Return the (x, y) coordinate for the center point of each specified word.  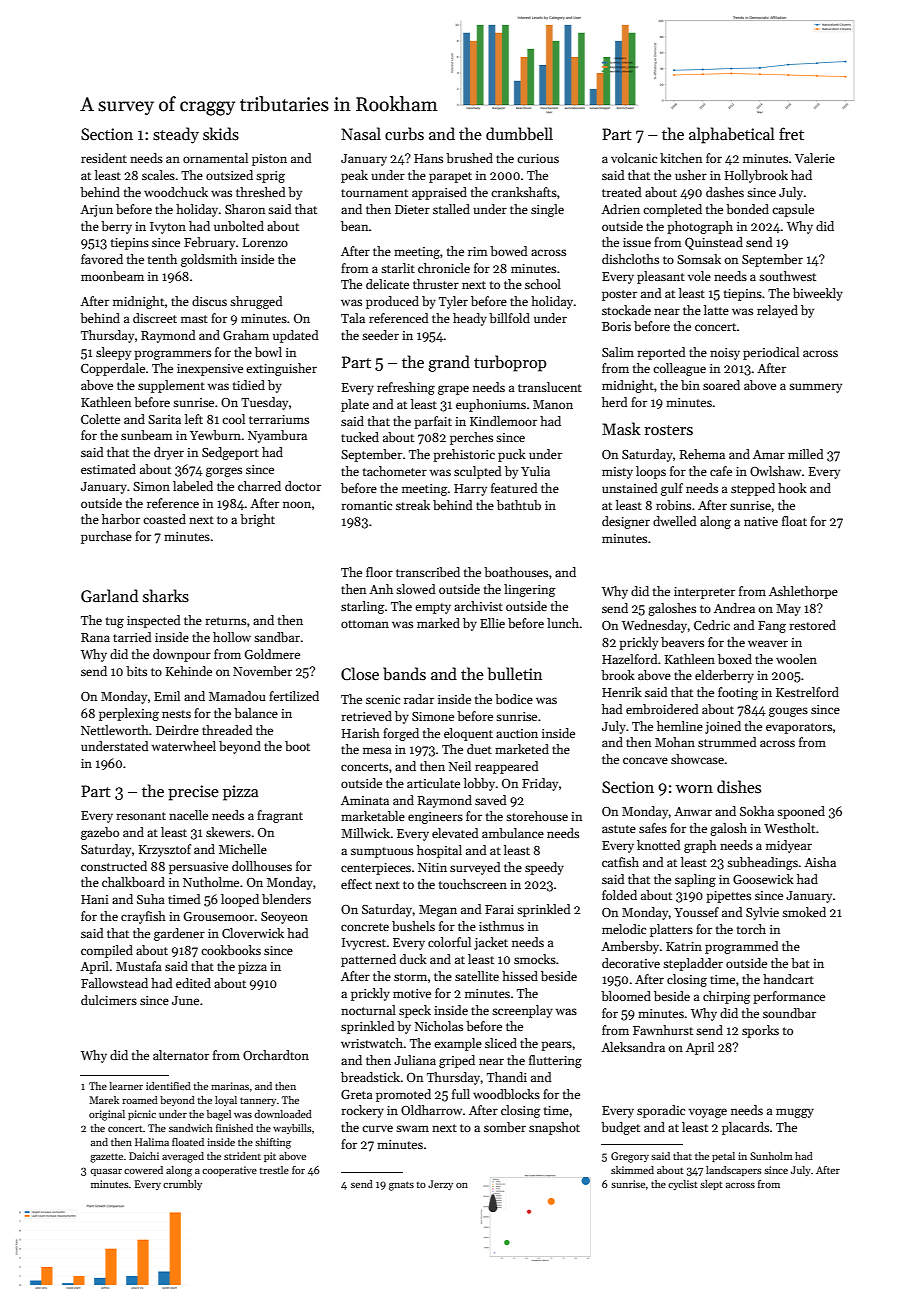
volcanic (634, 158)
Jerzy (440, 1185)
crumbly (182, 1185)
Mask (621, 428)
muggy (795, 1113)
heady (470, 319)
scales (158, 175)
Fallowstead (114, 983)
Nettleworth (115, 730)
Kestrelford (807, 692)
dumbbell (519, 133)
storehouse (537, 816)
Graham (246, 335)
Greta (357, 1094)
